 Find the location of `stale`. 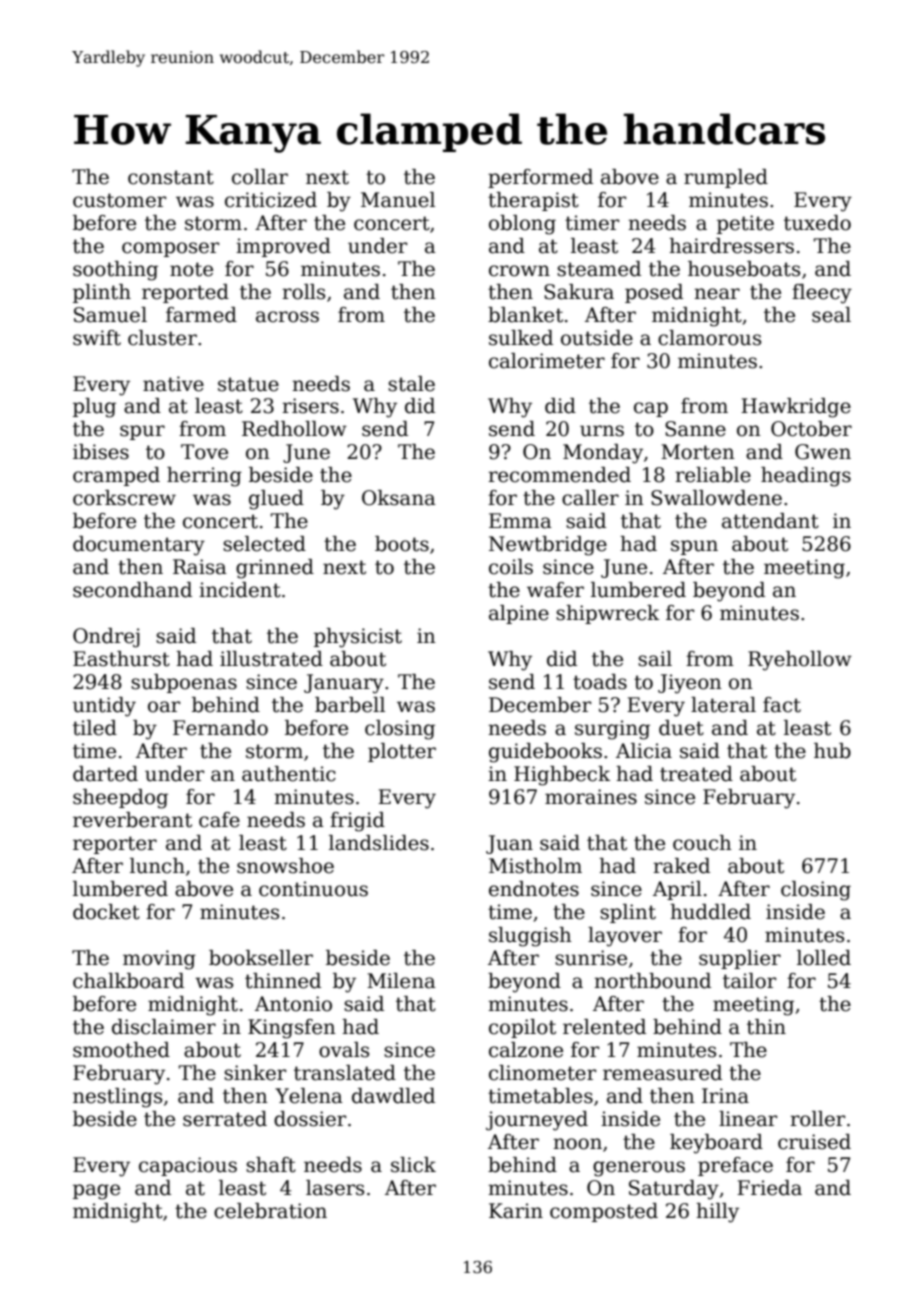

stale is located at coordinates (411, 384).
